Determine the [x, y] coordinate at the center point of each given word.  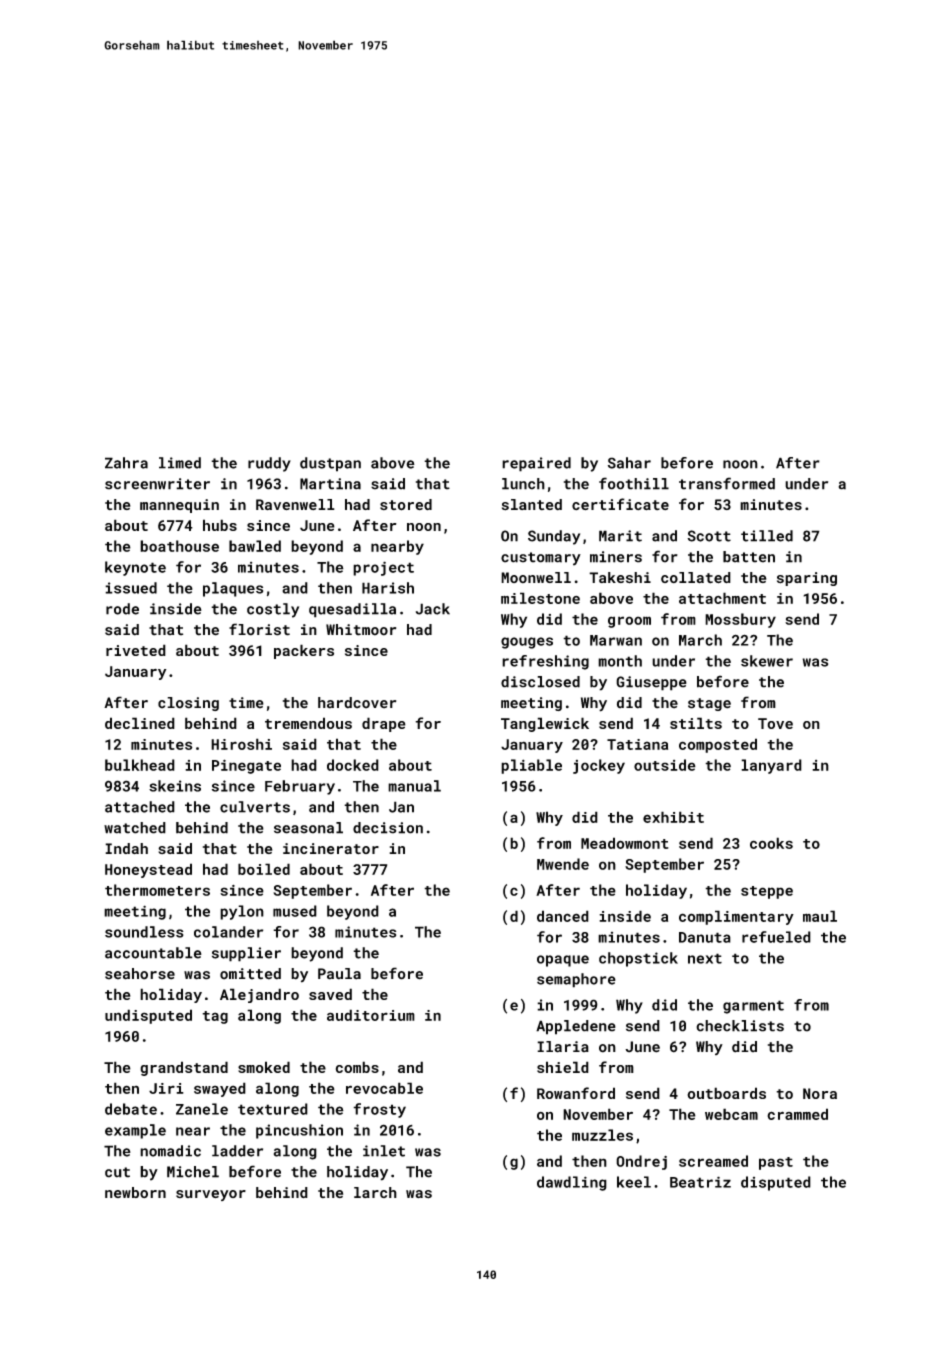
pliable [531, 766]
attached [140, 807]
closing [188, 704]
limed [180, 463]
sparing [807, 579]
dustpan [330, 464]
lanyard [771, 766]
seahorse [140, 974]
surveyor [211, 1195]
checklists [740, 1026]
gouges [527, 643]
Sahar [629, 463]
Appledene [576, 1027]
